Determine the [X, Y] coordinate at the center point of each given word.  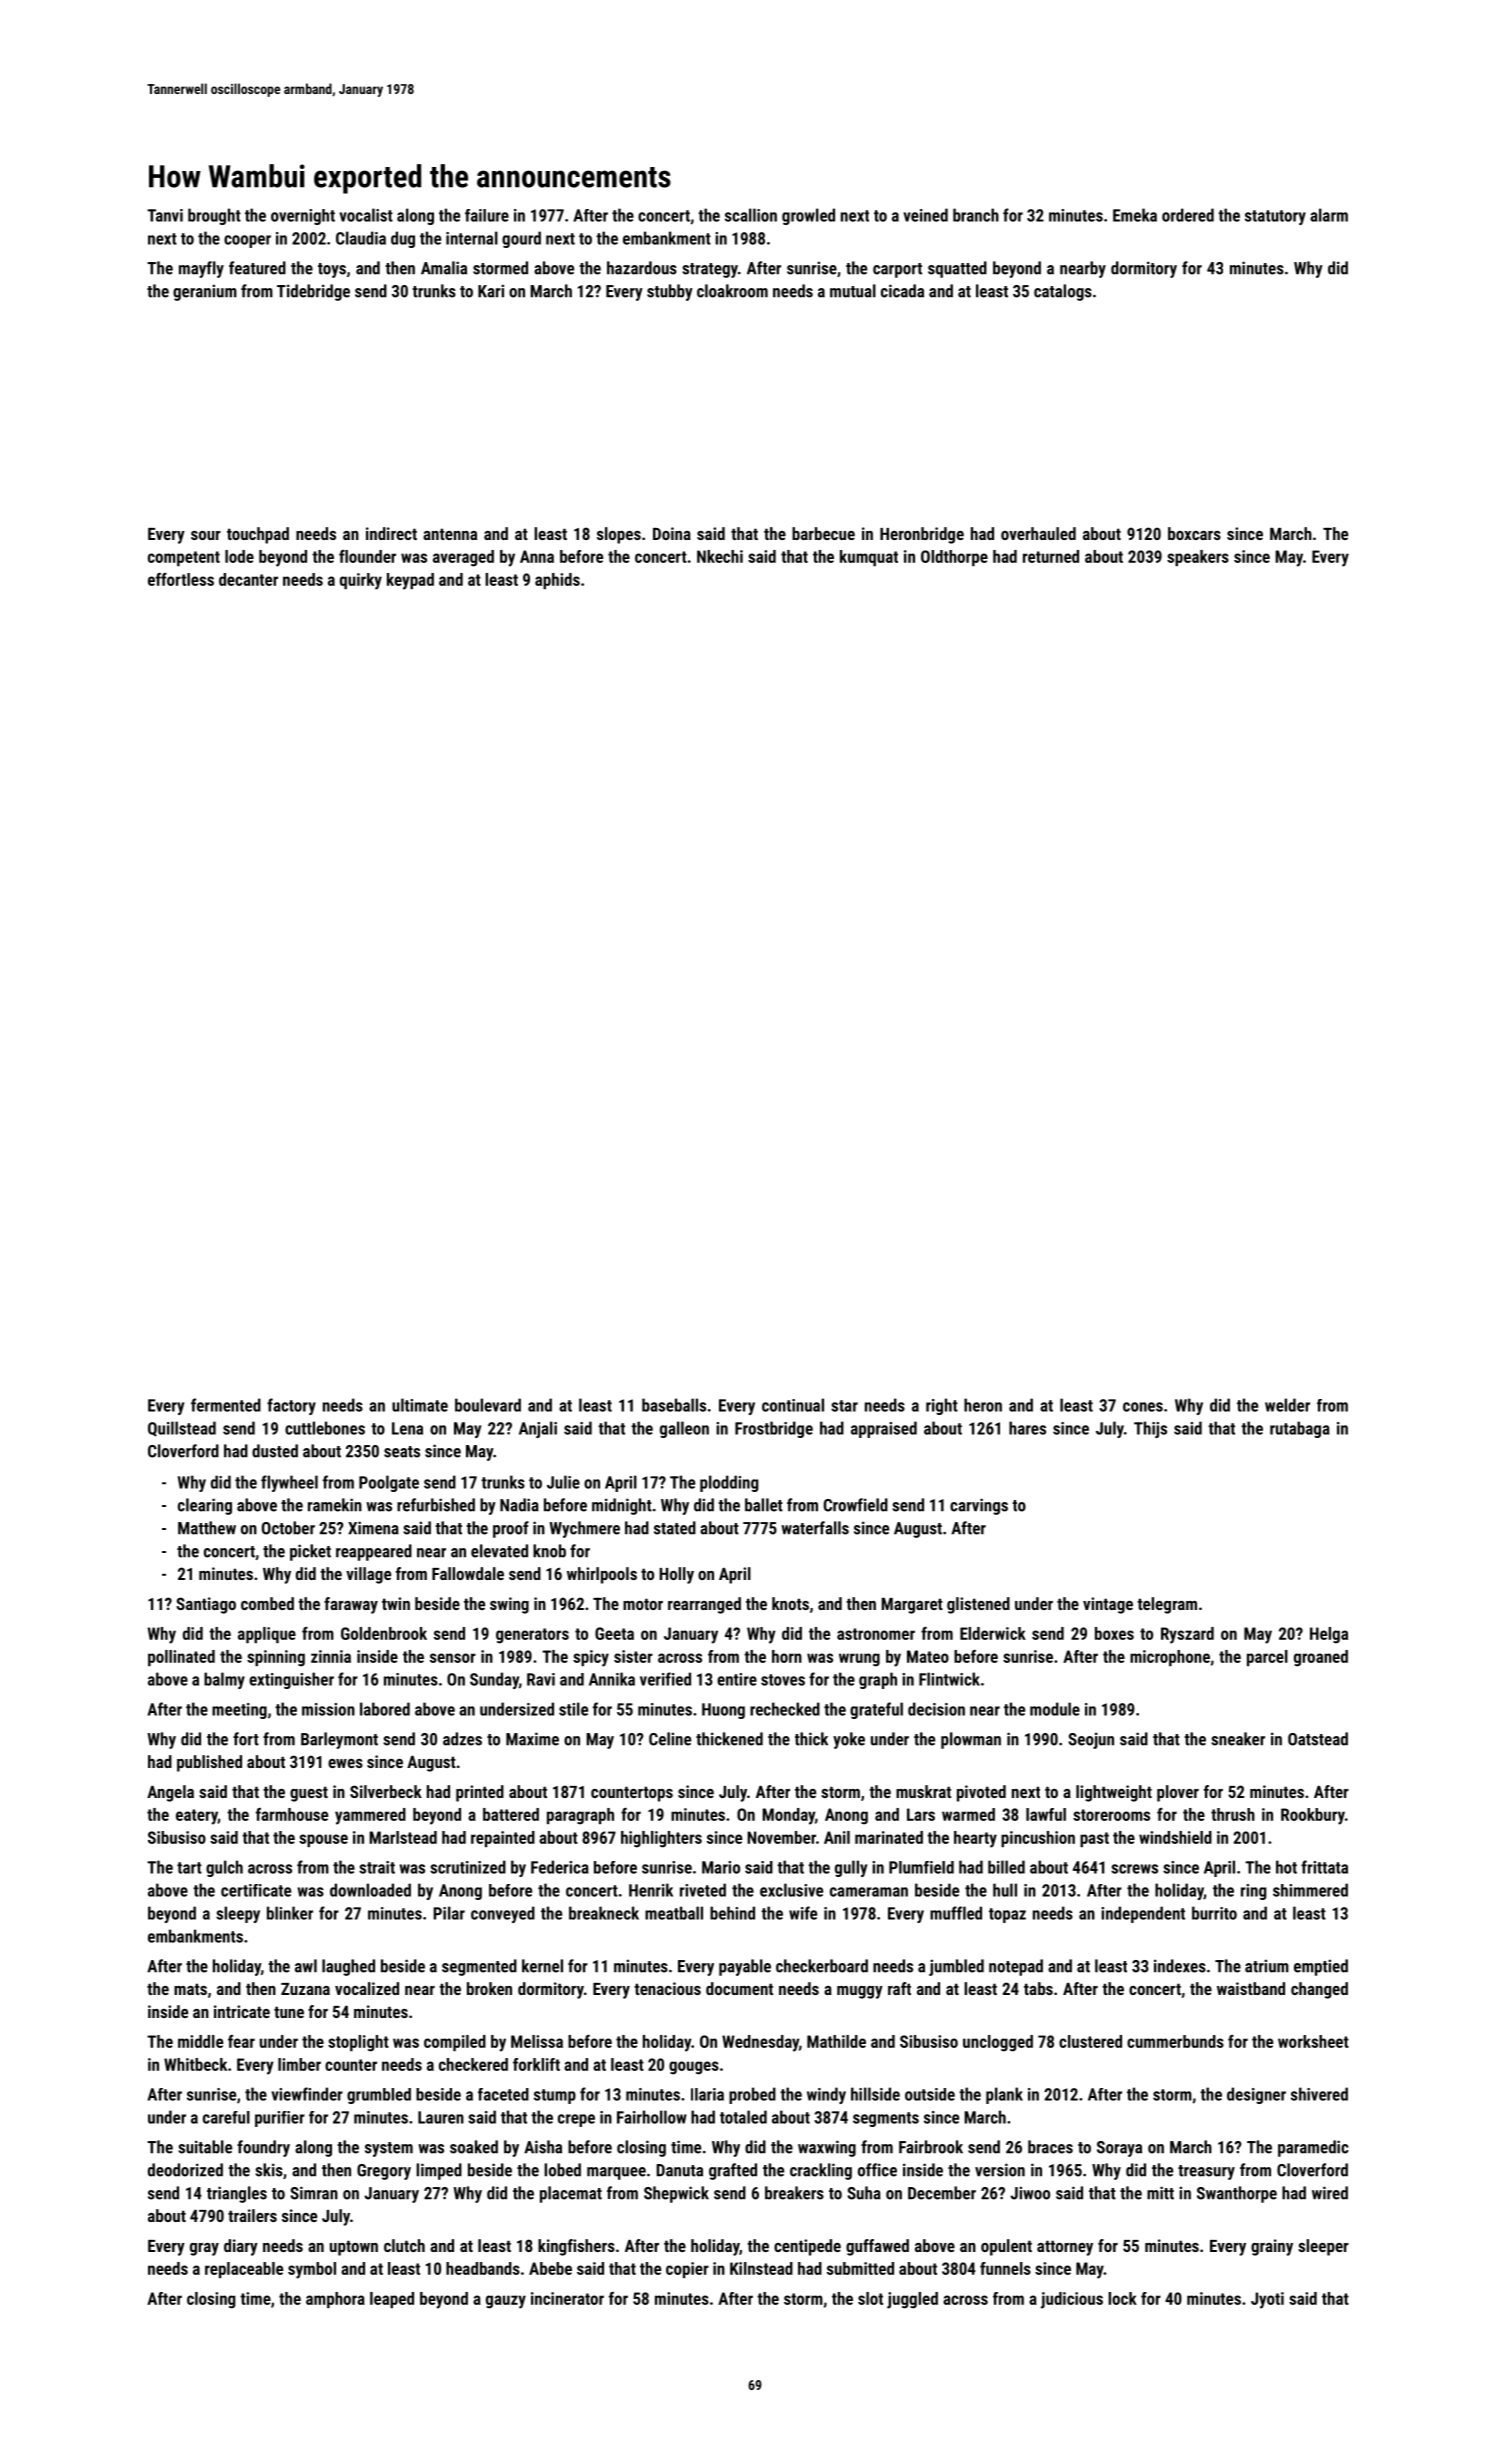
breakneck [604, 1913]
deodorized [185, 2170]
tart [189, 1868]
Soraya [1119, 2149]
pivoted [981, 1793]
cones [1143, 1407]
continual [793, 1405]
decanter [248, 579]
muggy [860, 1992]
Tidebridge [313, 292]
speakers [1198, 558]
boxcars [1194, 533]
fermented [226, 1405]
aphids [557, 581]
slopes [619, 535]
